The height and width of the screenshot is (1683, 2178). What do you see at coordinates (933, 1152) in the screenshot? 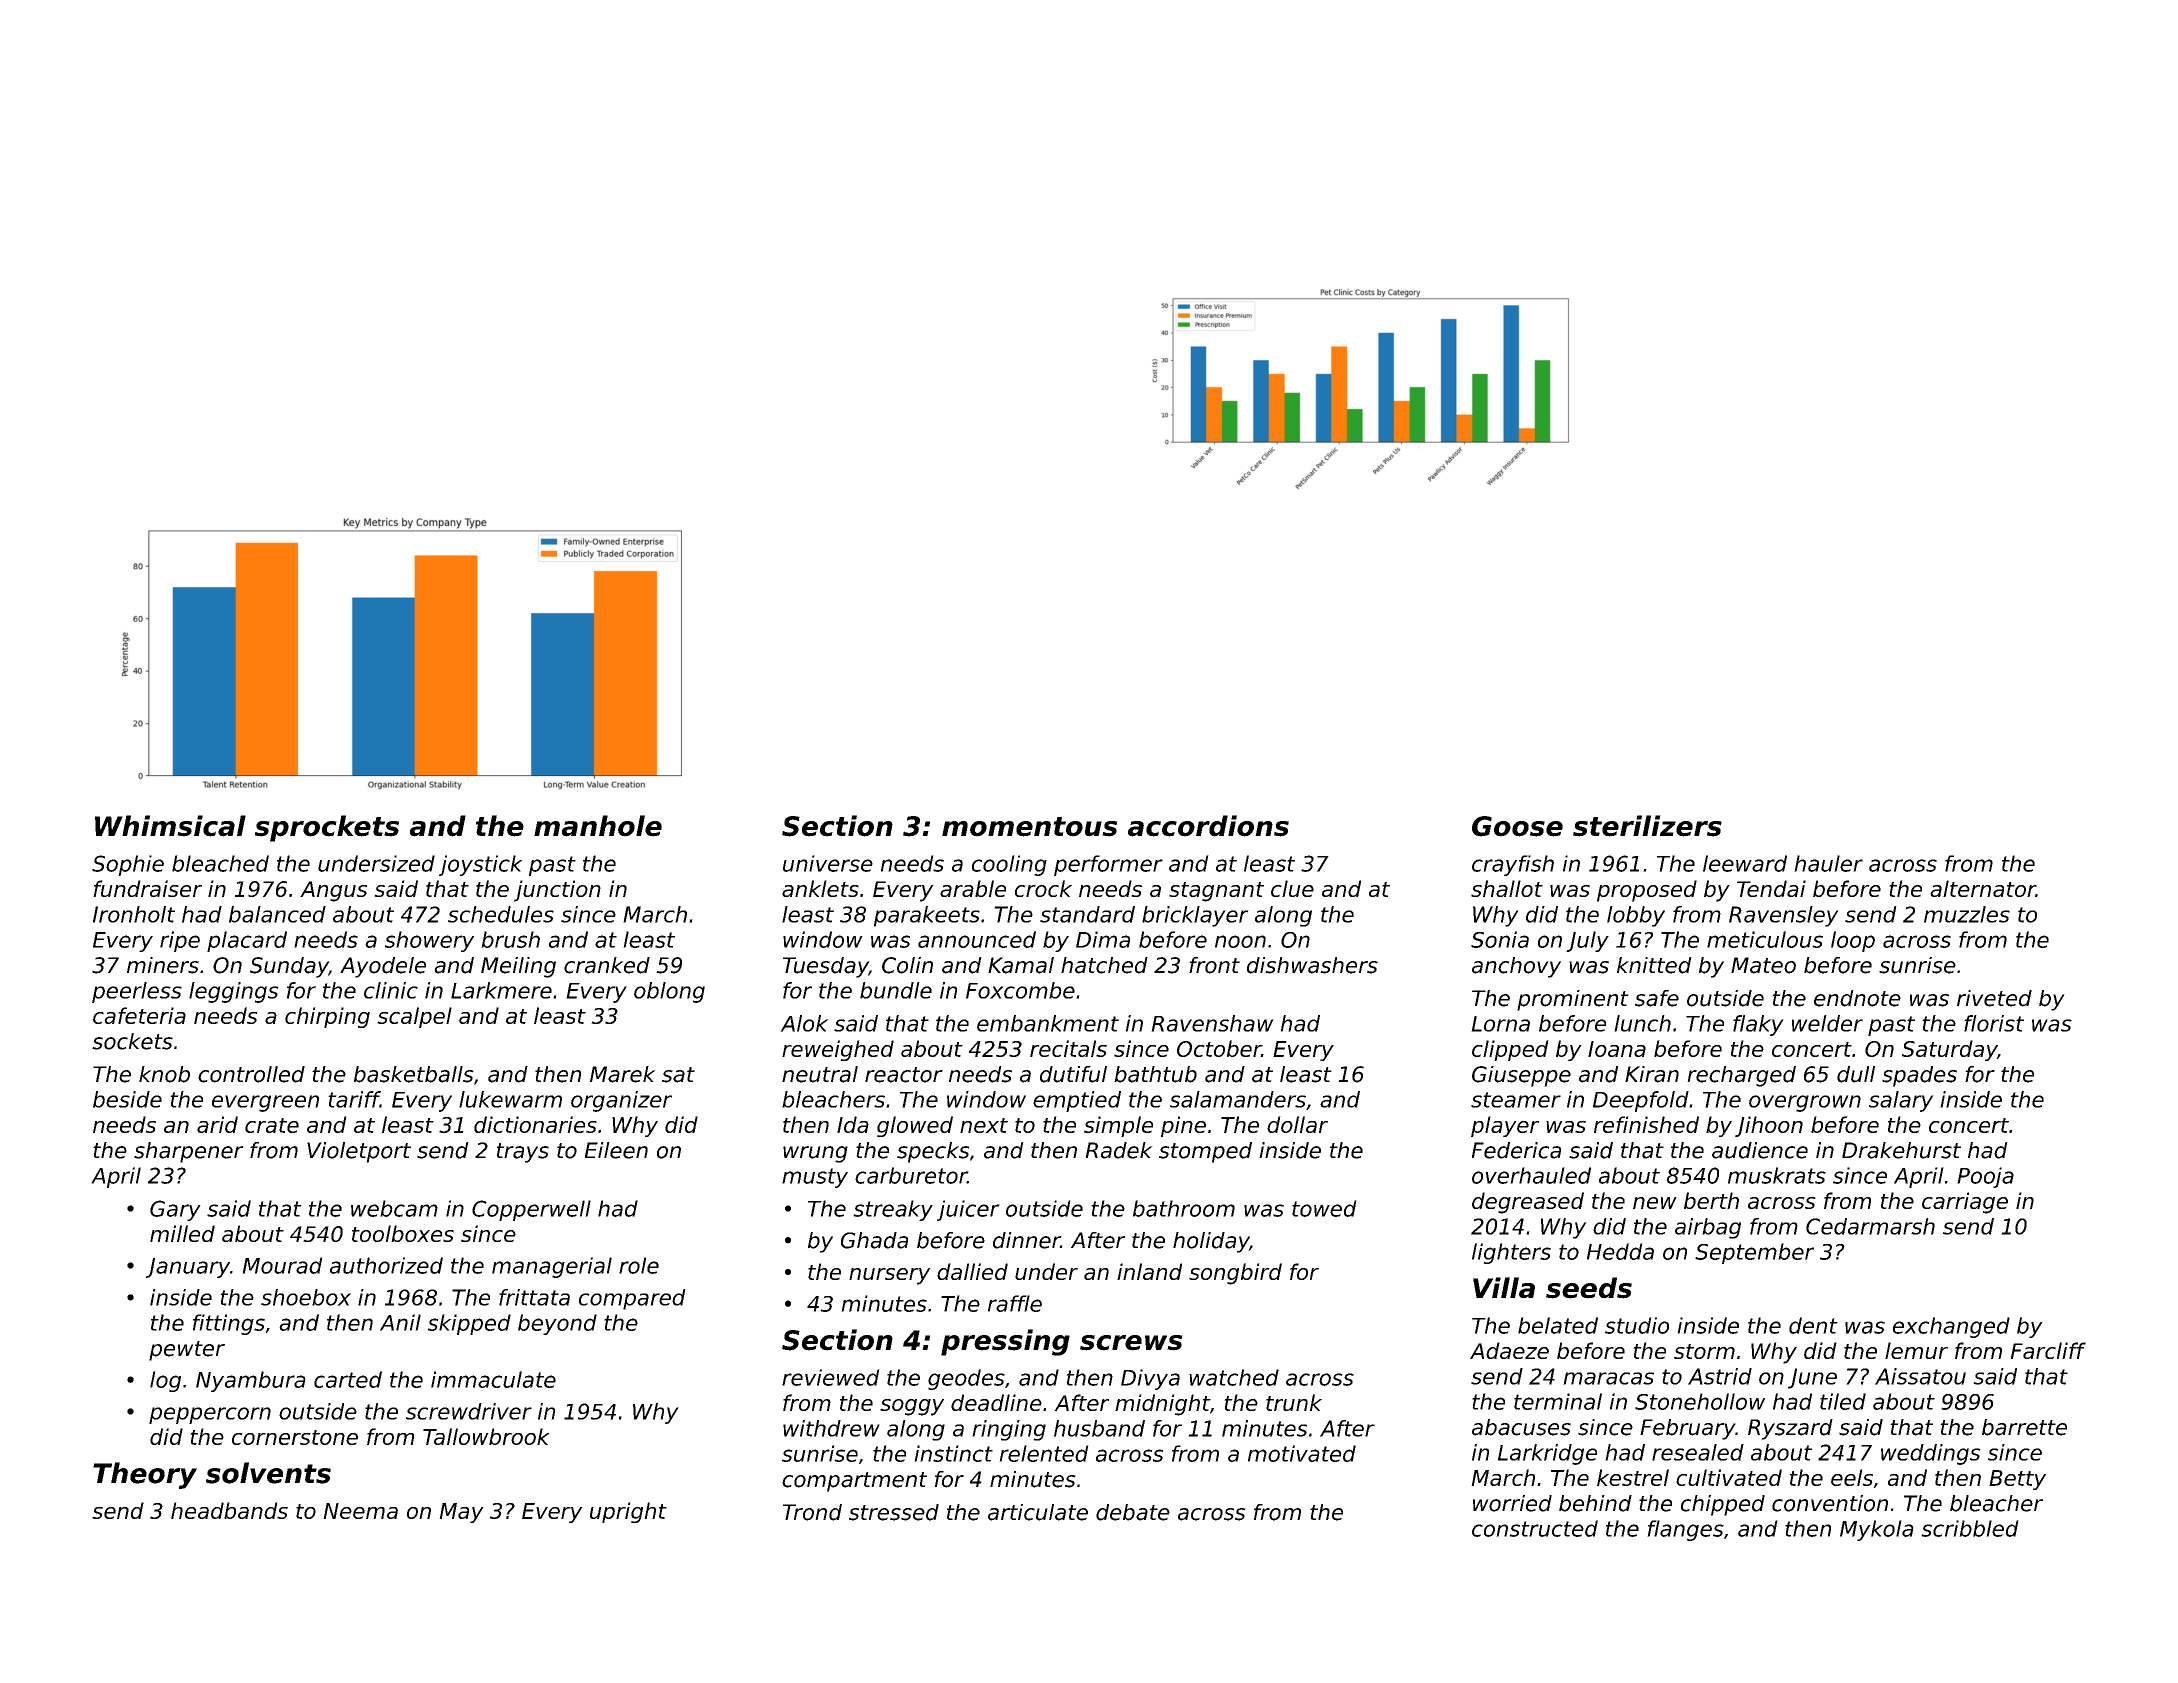
I see `specks` at bounding box center [933, 1152].
